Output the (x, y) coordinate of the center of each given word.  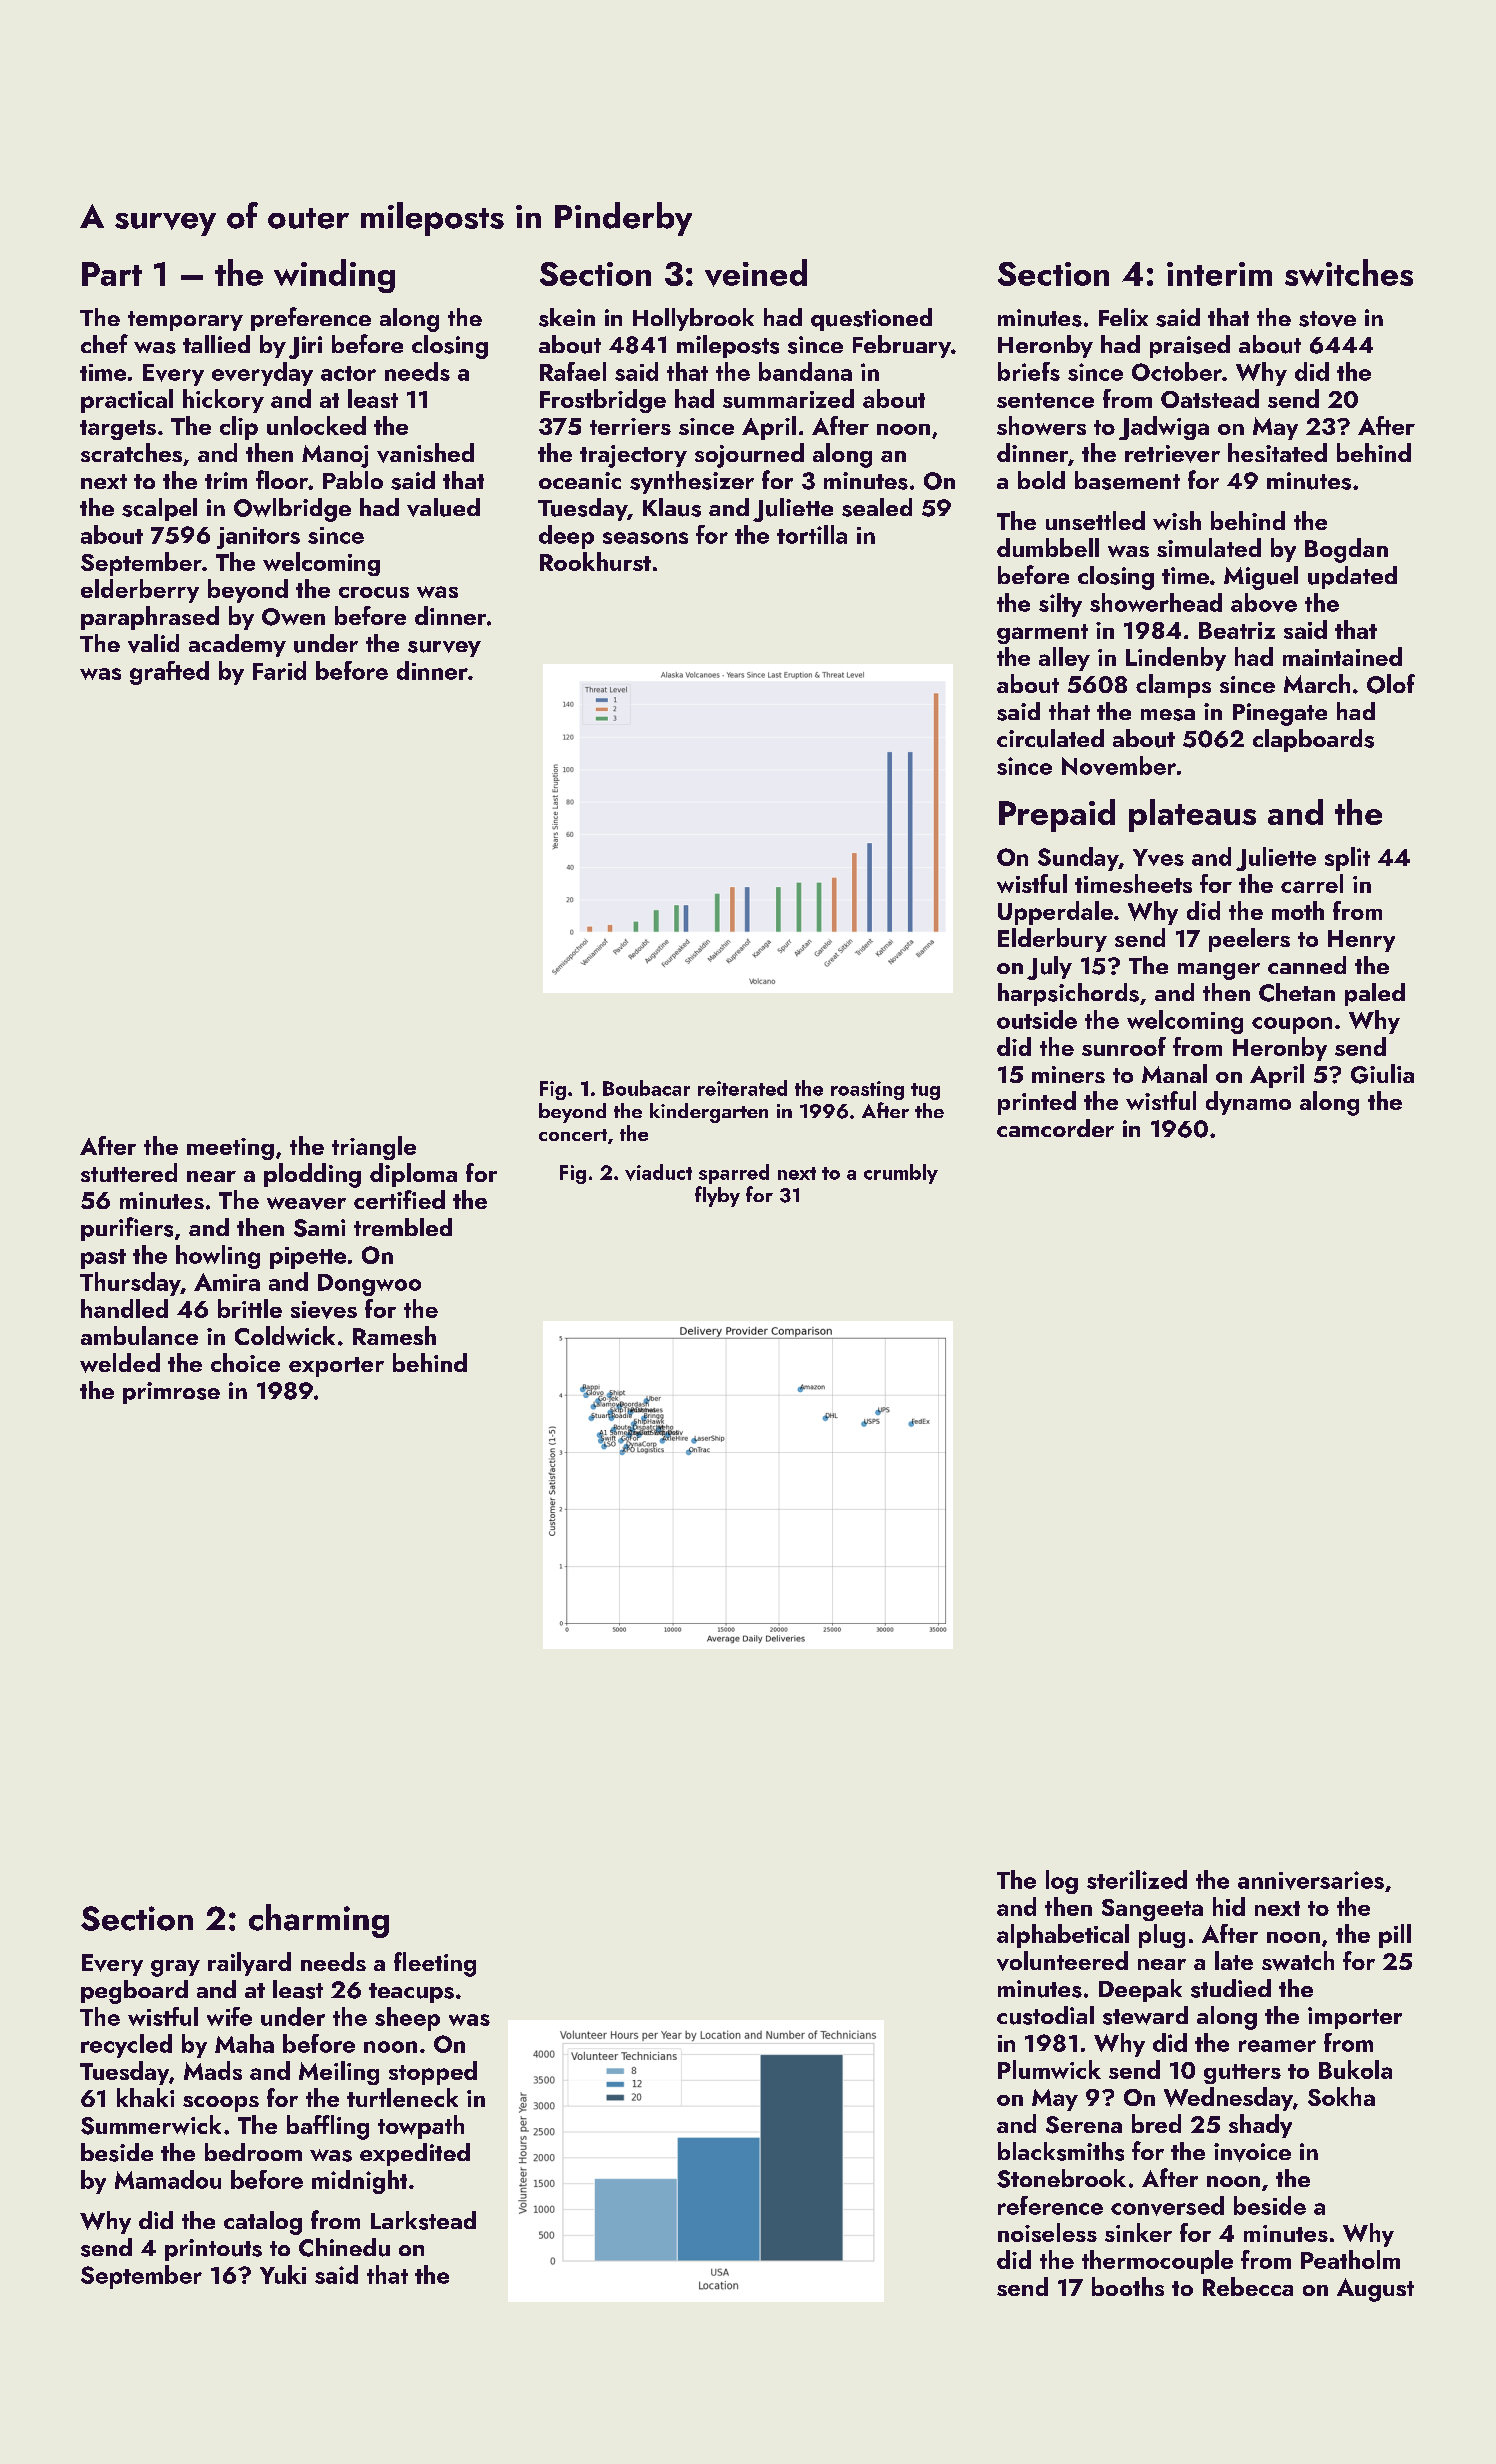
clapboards (1313, 740)
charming (319, 1921)
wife (229, 2016)
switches (1349, 272)
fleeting (435, 1964)
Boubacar (646, 1088)
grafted (169, 673)
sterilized (1137, 1879)
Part (112, 274)
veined (756, 273)
